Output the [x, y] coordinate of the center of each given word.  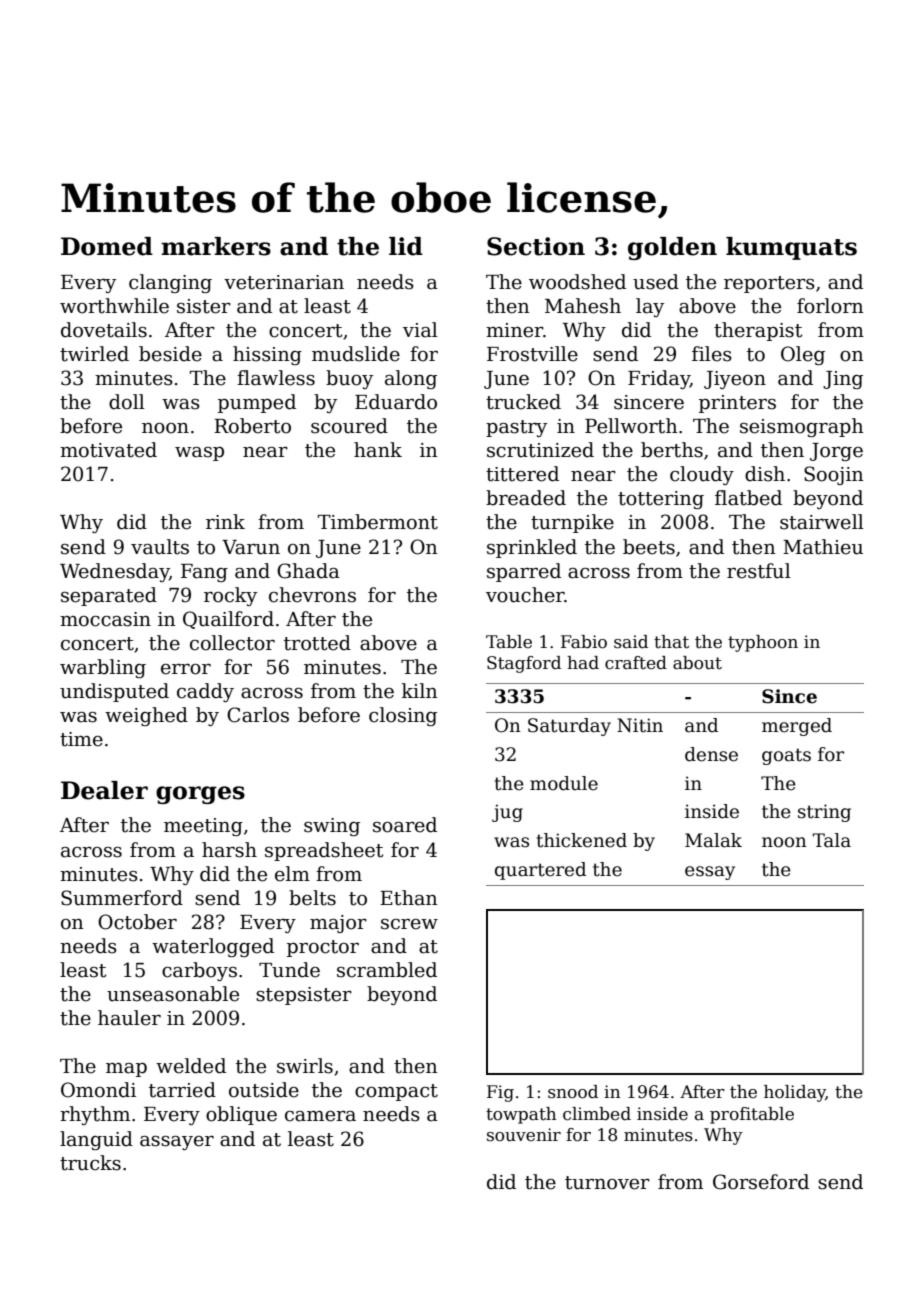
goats [786, 756]
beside [170, 354]
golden [672, 248]
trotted [317, 643]
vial [420, 330]
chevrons [312, 595]
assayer [177, 1143]
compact [396, 1092]
